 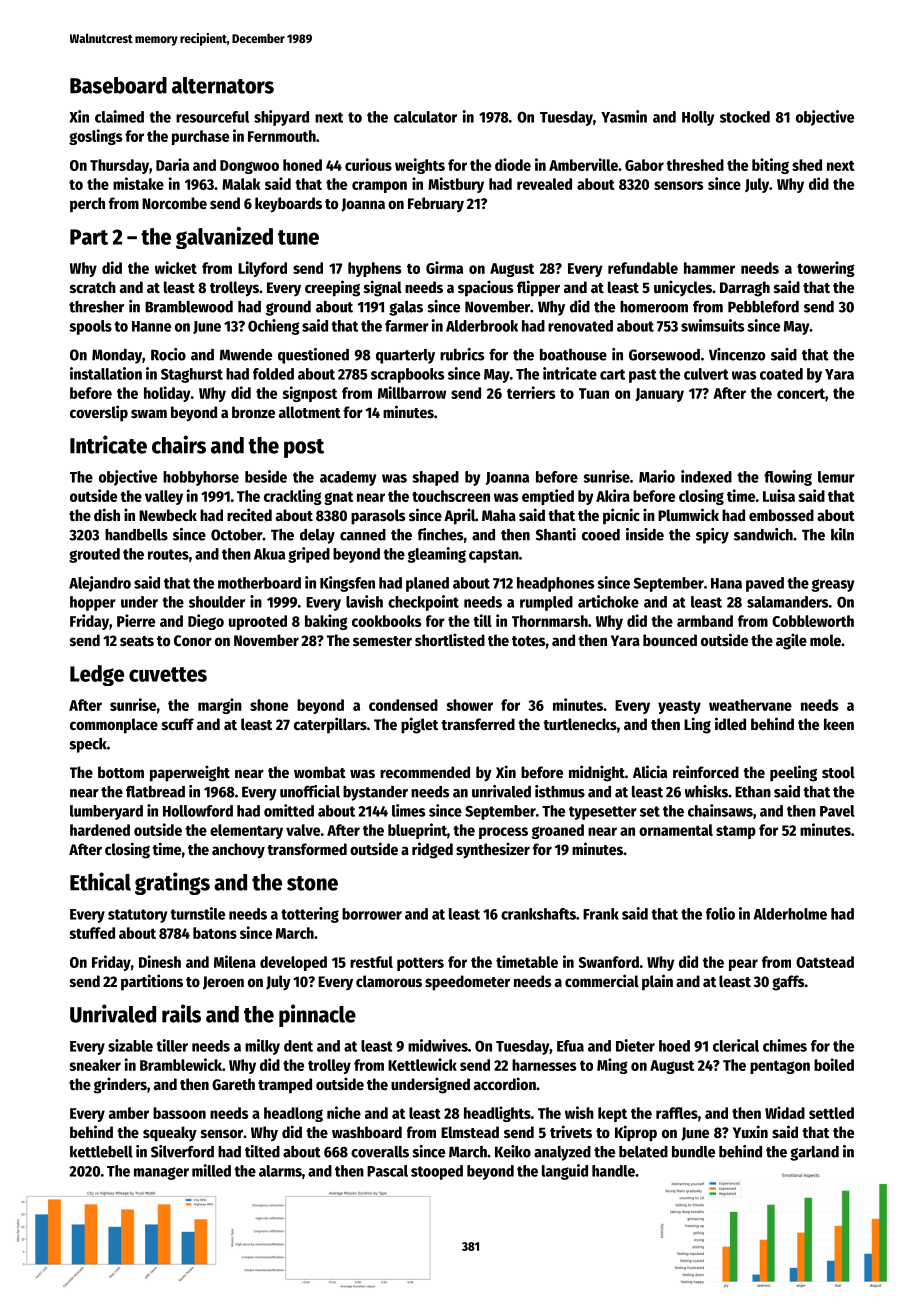 I want to click on stool, so click(x=838, y=772).
